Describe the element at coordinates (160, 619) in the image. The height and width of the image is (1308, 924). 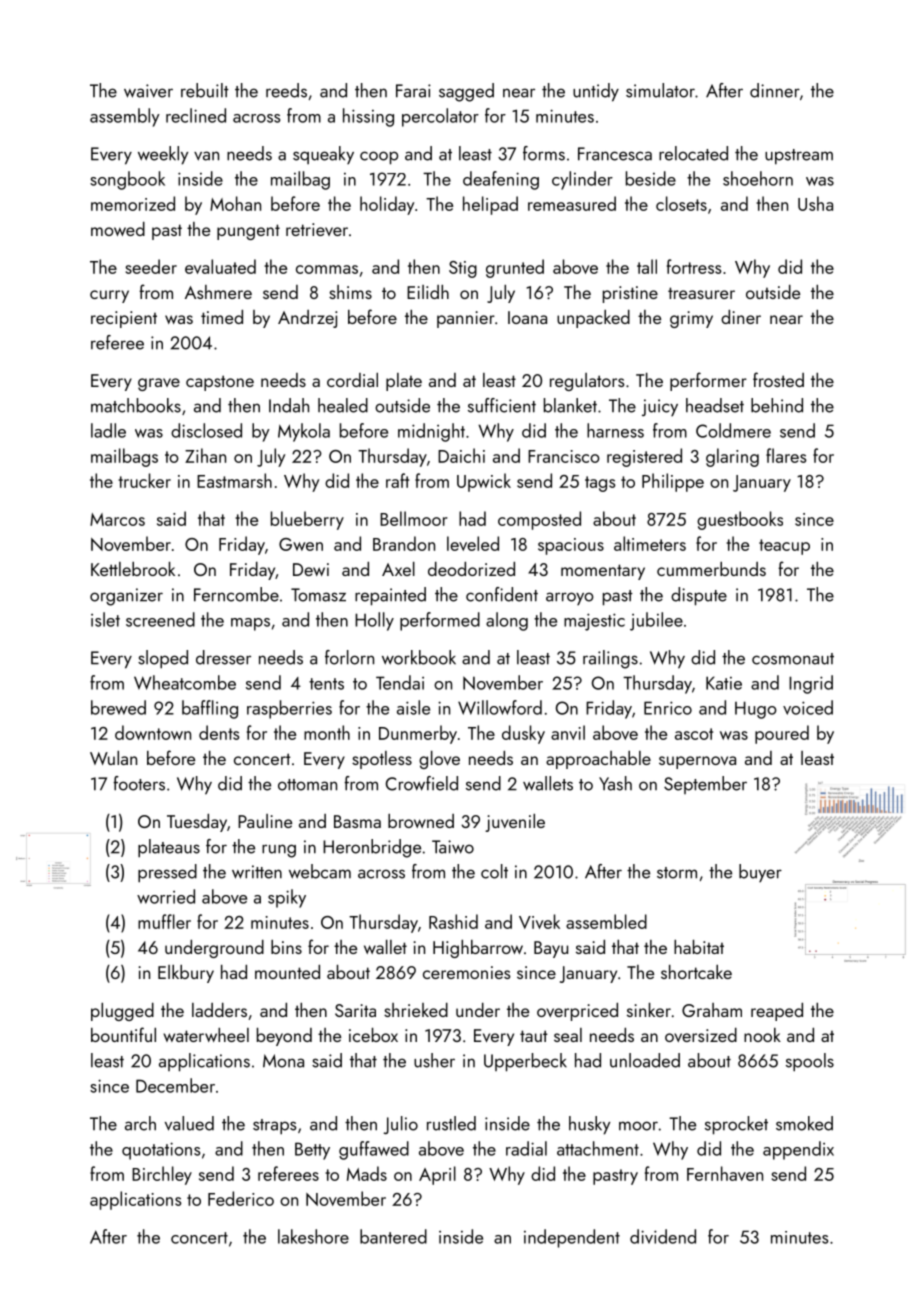
I see `screened` at that location.
